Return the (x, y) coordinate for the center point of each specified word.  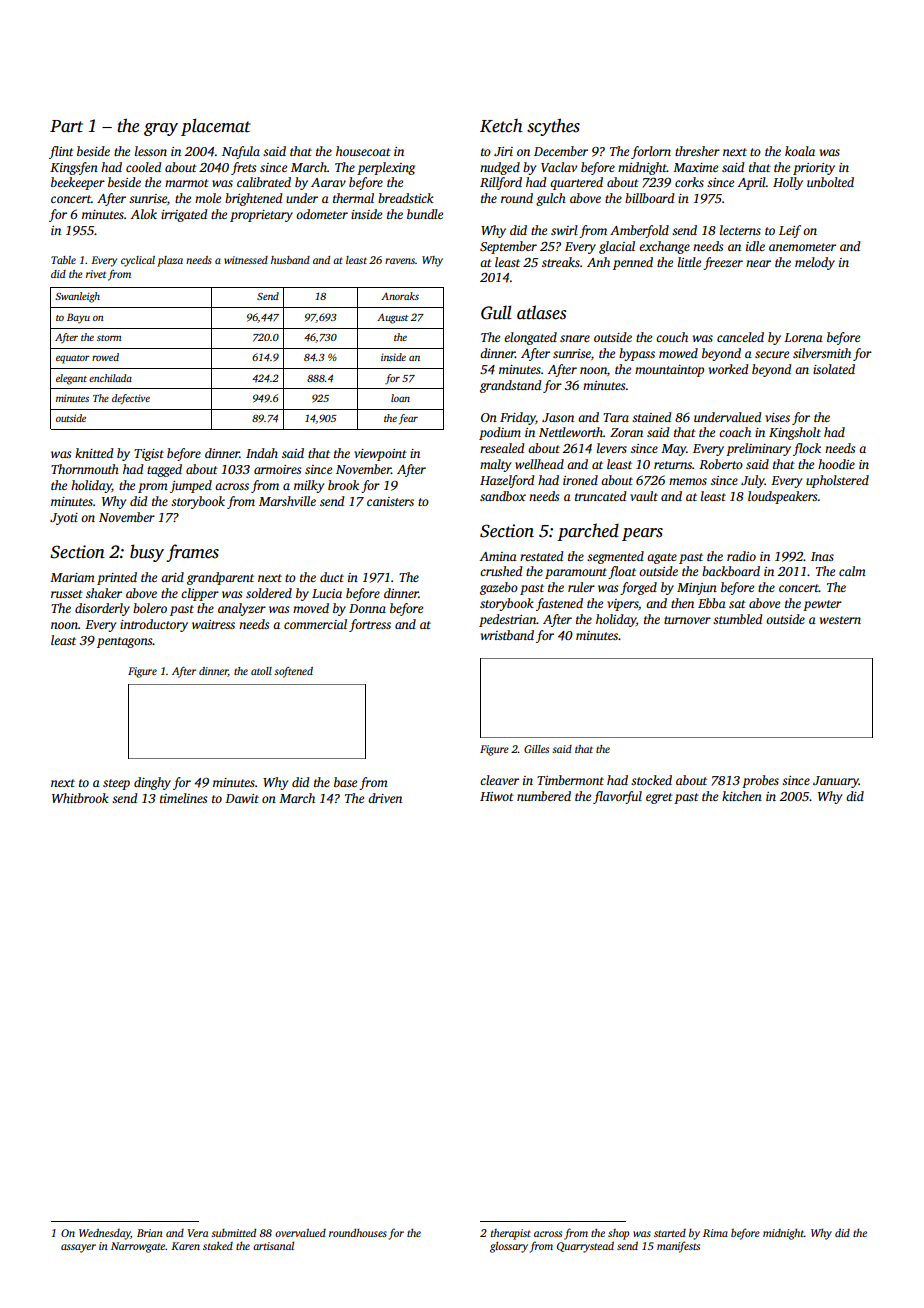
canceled (740, 337)
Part (66, 126)
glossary (509, 1247)
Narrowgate (138, 1247)
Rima (715, 1233)
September (508, 247)
